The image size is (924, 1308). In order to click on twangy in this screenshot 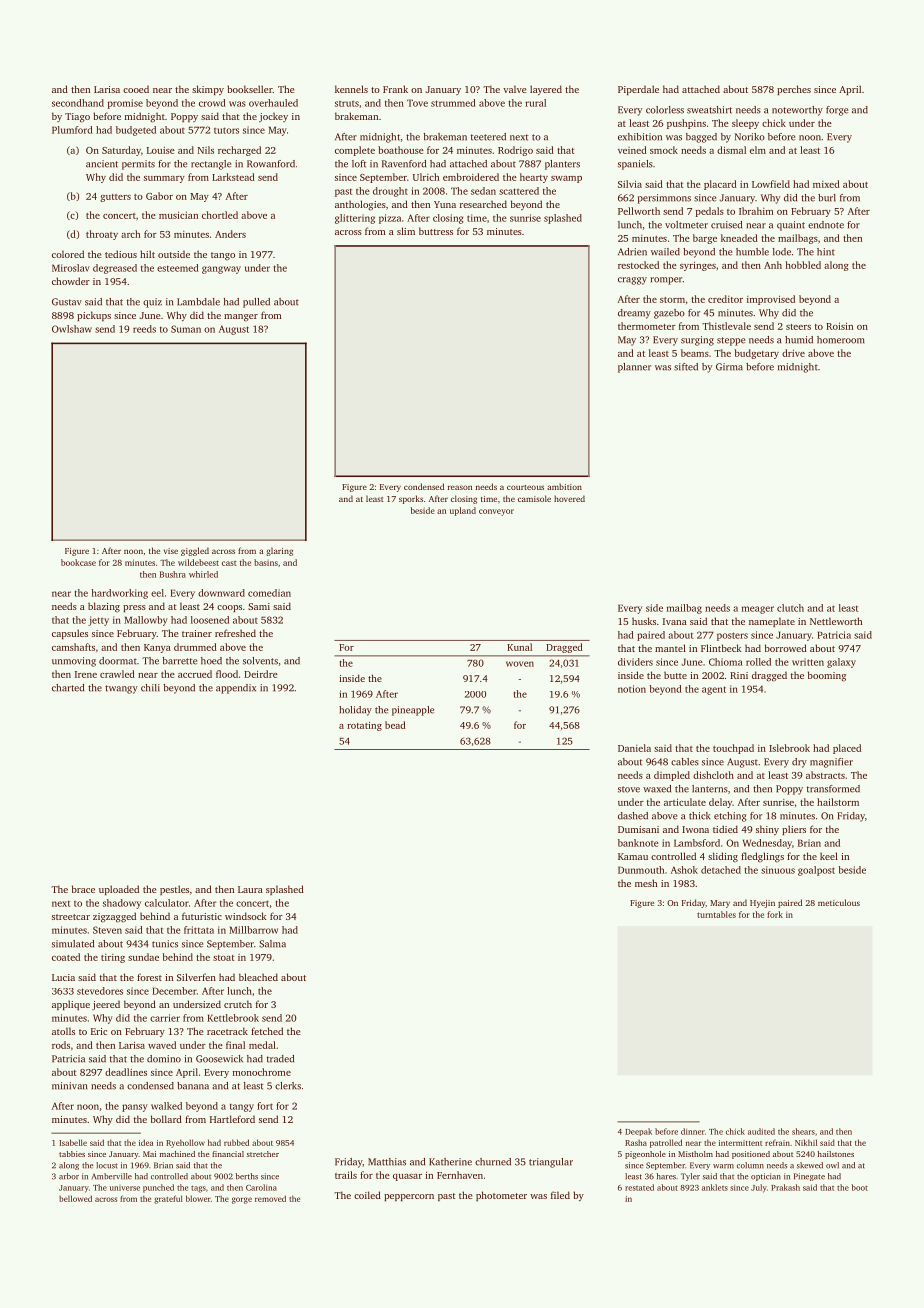, I will do `click(121, 689)`.
